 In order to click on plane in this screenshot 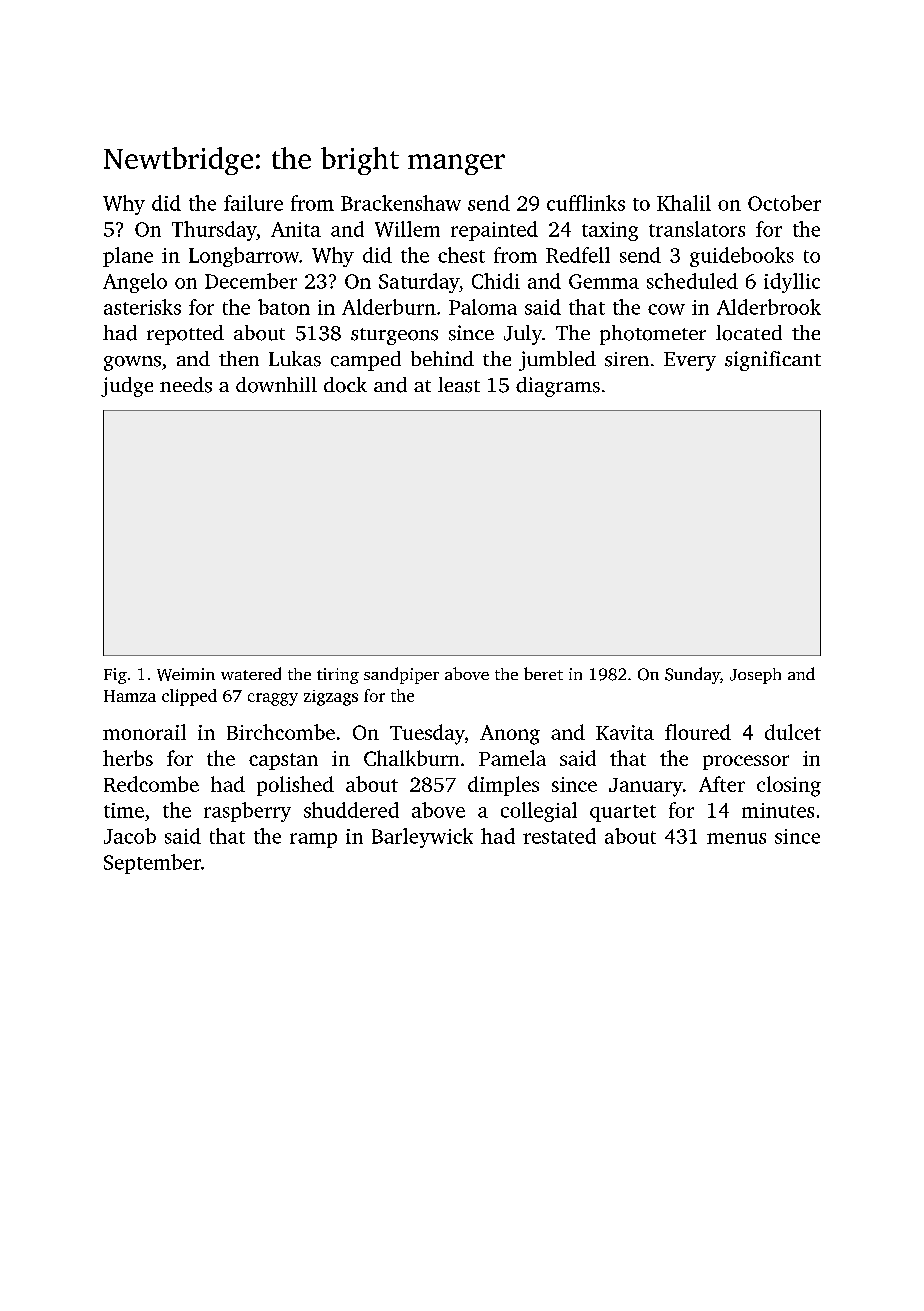, I will do `click(128, 257)`.
